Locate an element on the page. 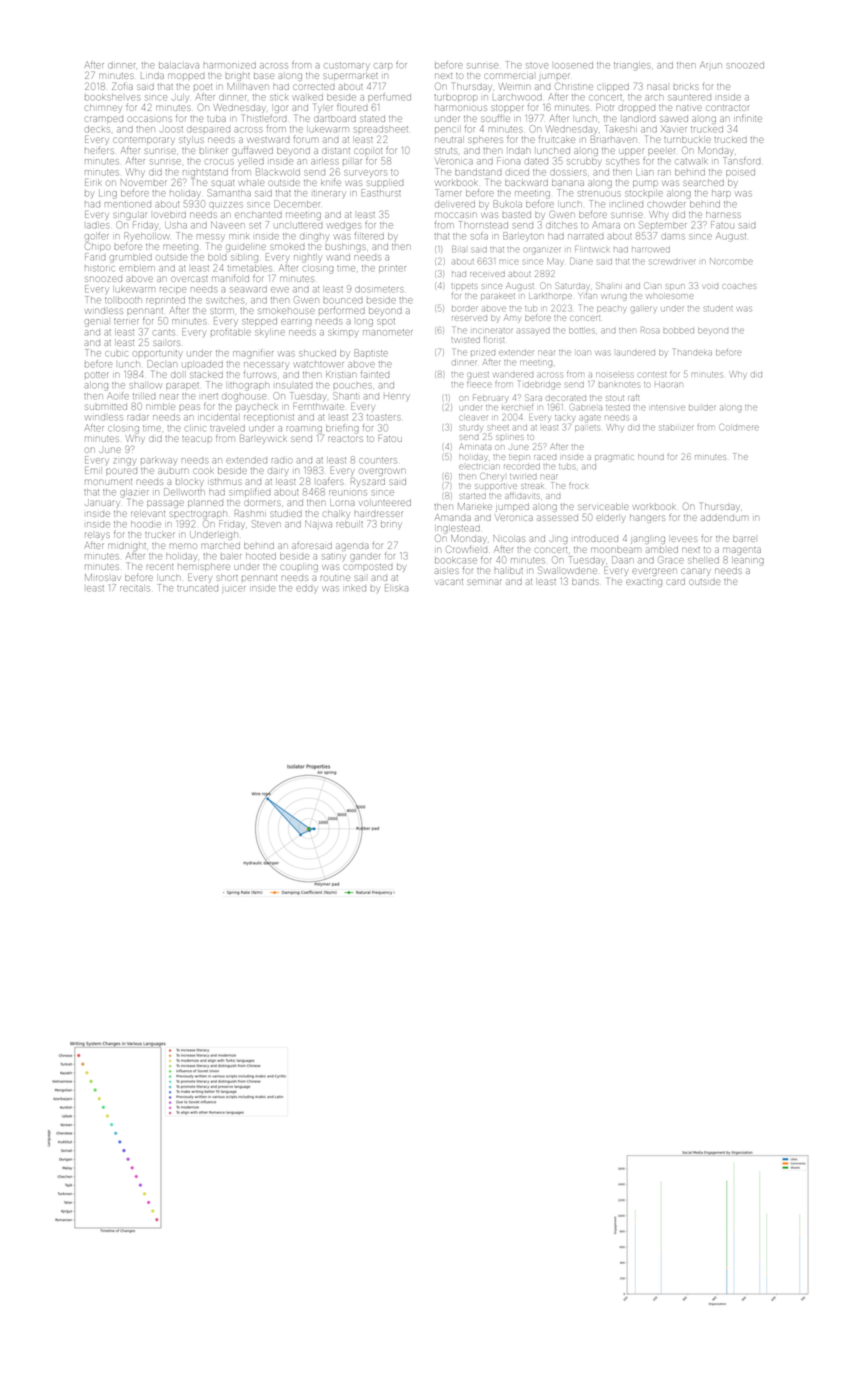 The height and width of the document is (1400, 849). cants is located at coordinates (164, 332).
